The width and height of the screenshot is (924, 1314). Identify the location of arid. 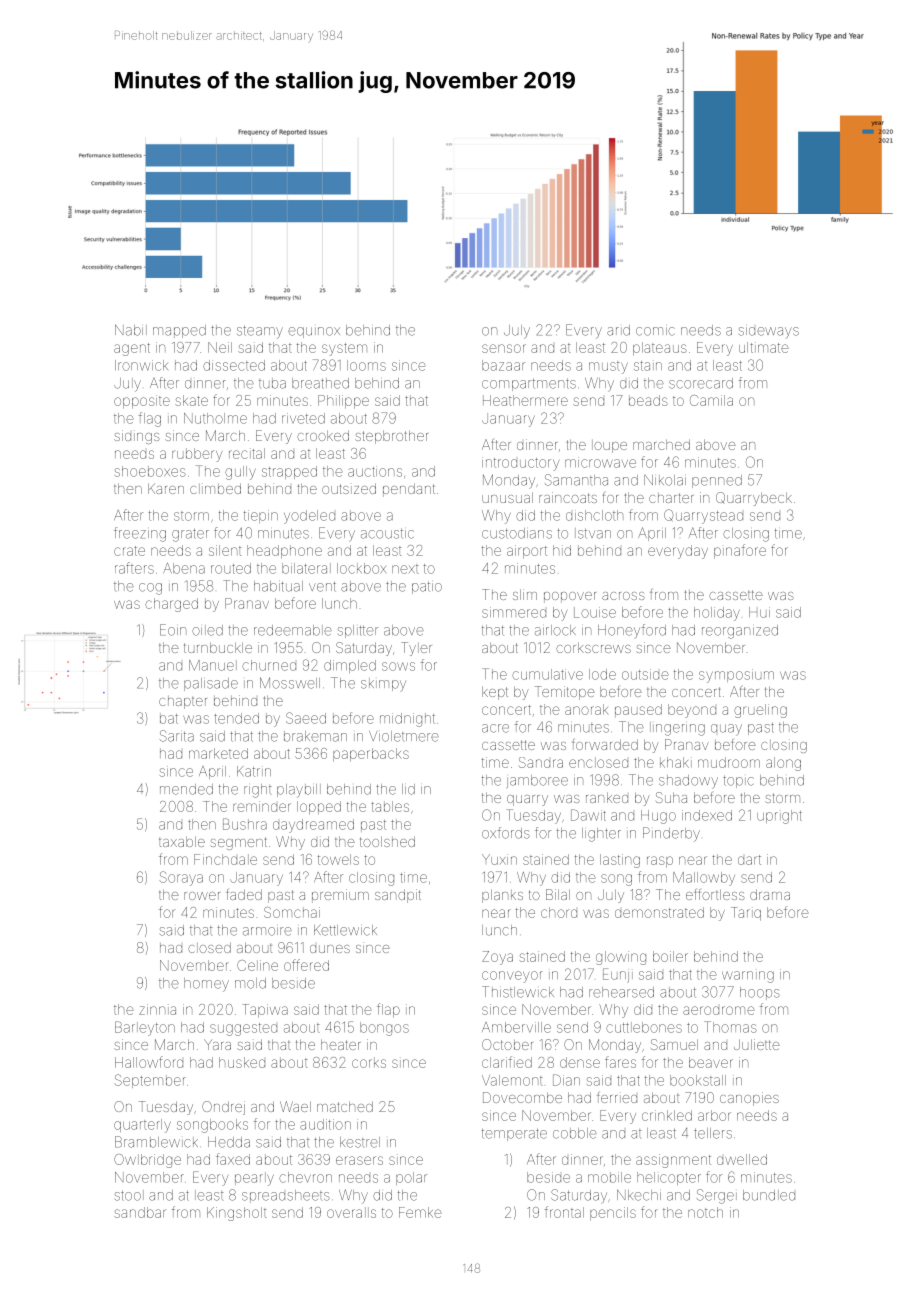
(618, 330).
